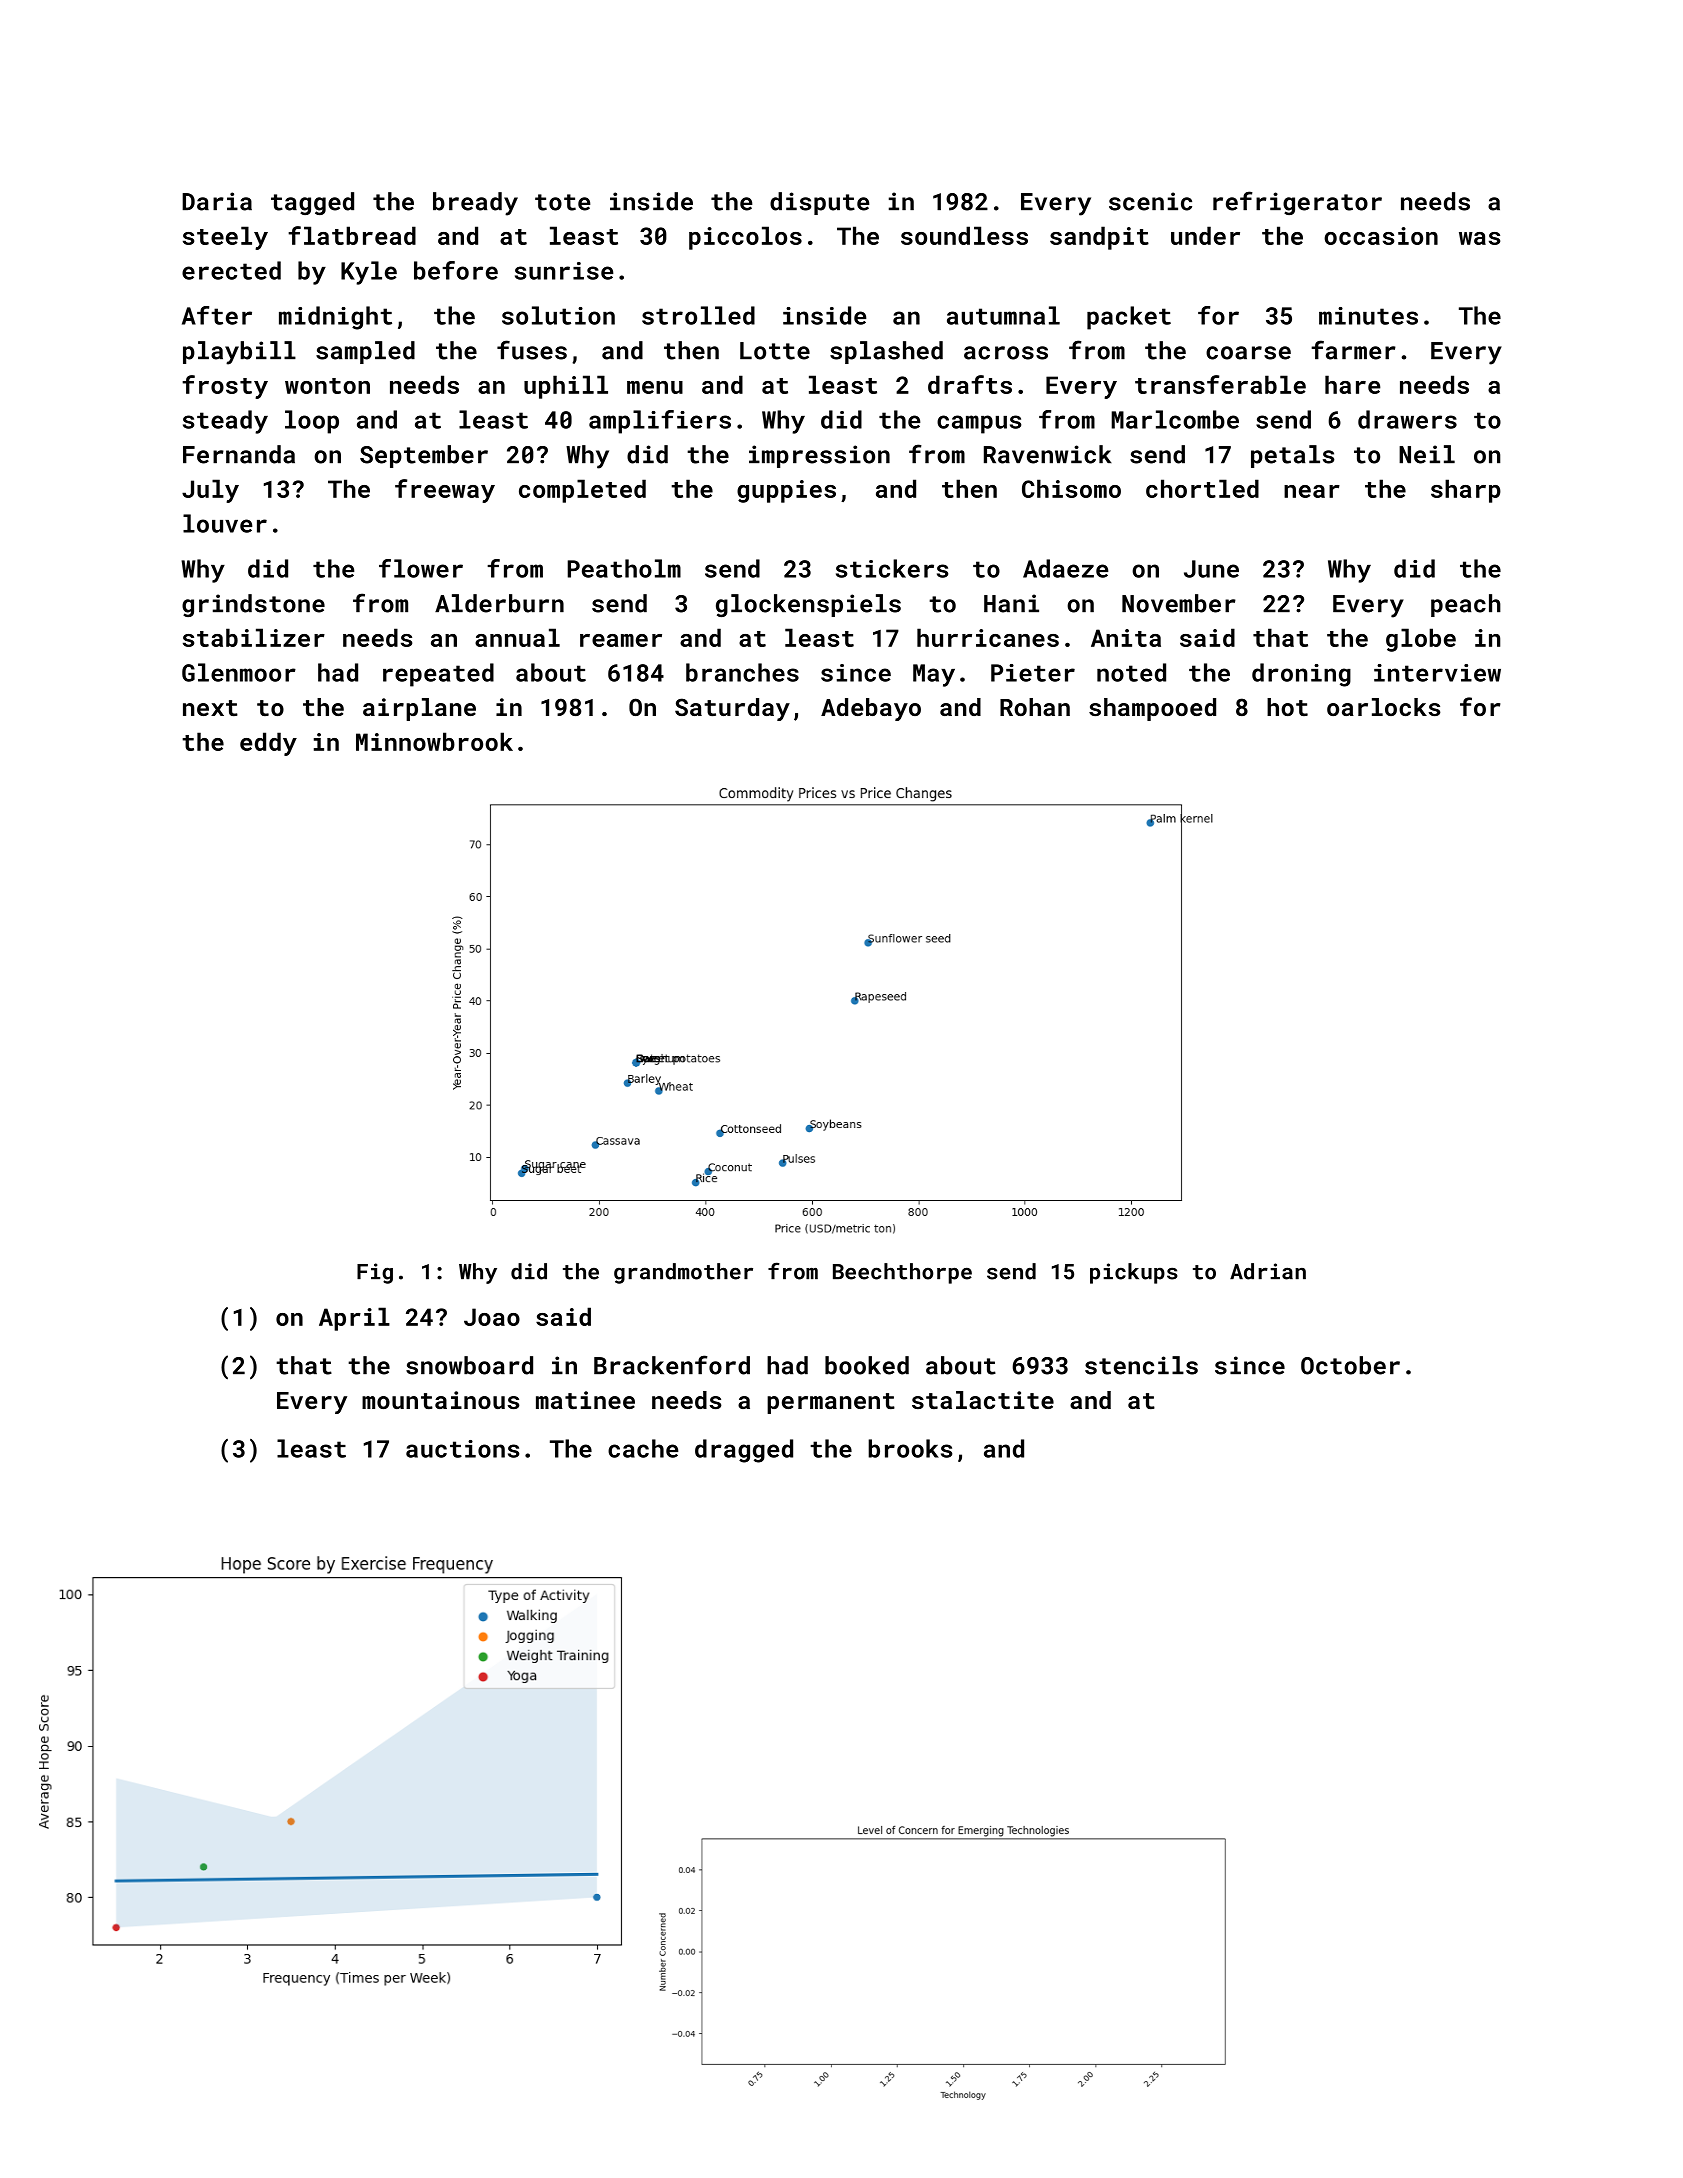 This screenshot has height=2178, width=1683. What do you see at coordinates (492, 1317) in the screenshot?
I see `Joao` at bounding box center [492, 1317].
